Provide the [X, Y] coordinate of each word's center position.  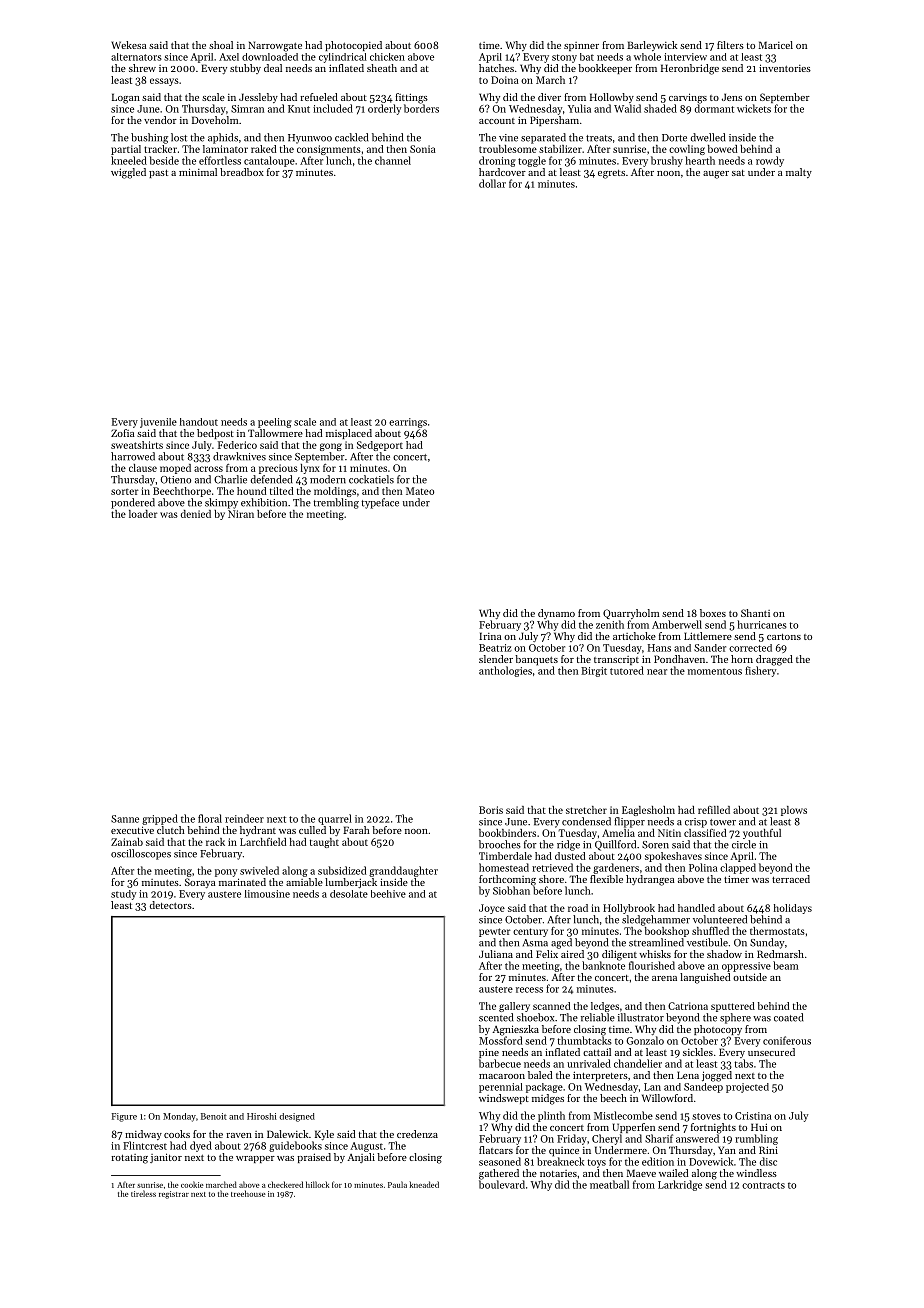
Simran [247, 109]
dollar [492, 183]
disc [768, 1161]
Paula [397, 1184]
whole [647, 57]
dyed [201, 1146]
